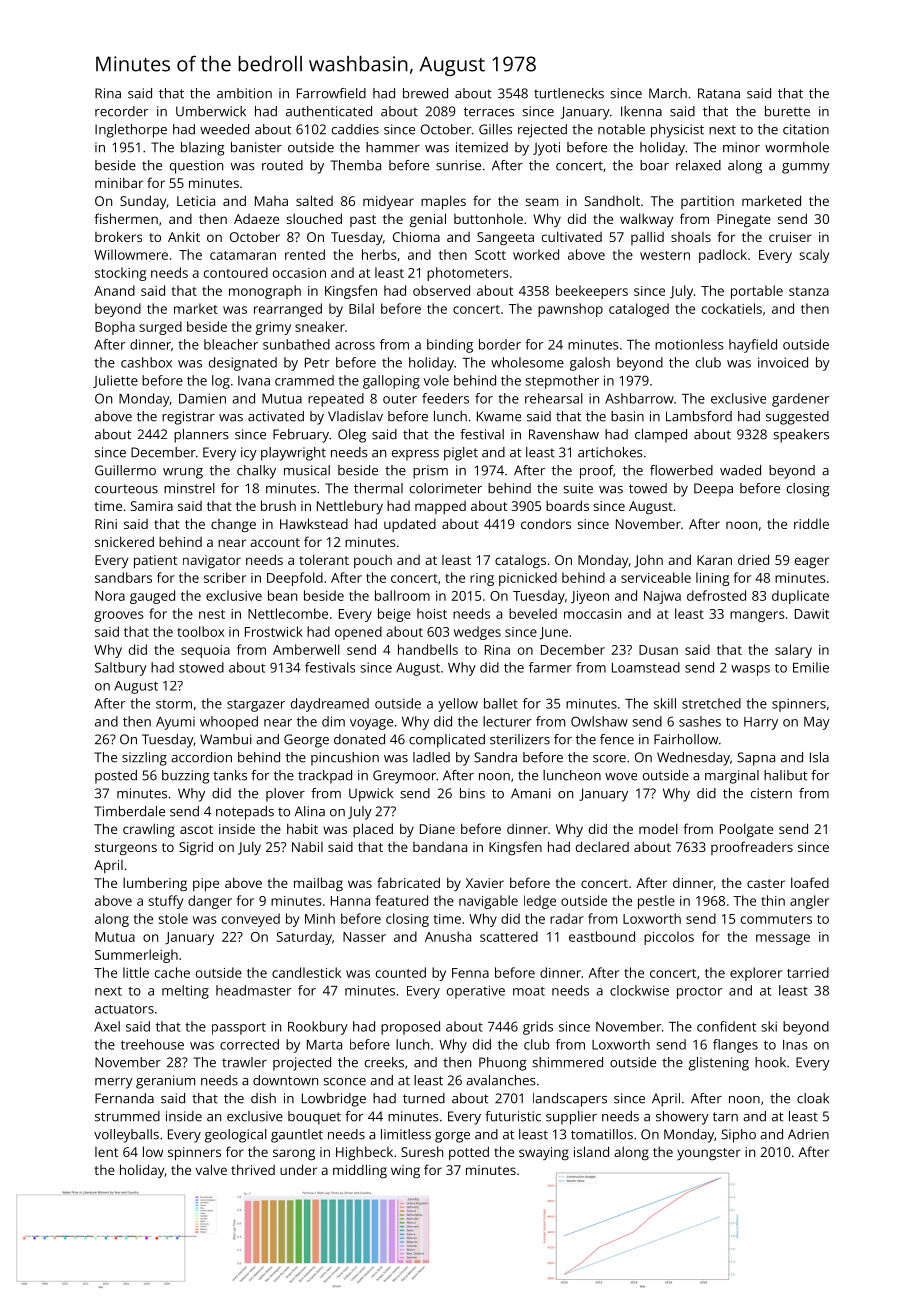  Describe the element at coordinates (253, 1169) in the page. I see `thrived` at that location.
